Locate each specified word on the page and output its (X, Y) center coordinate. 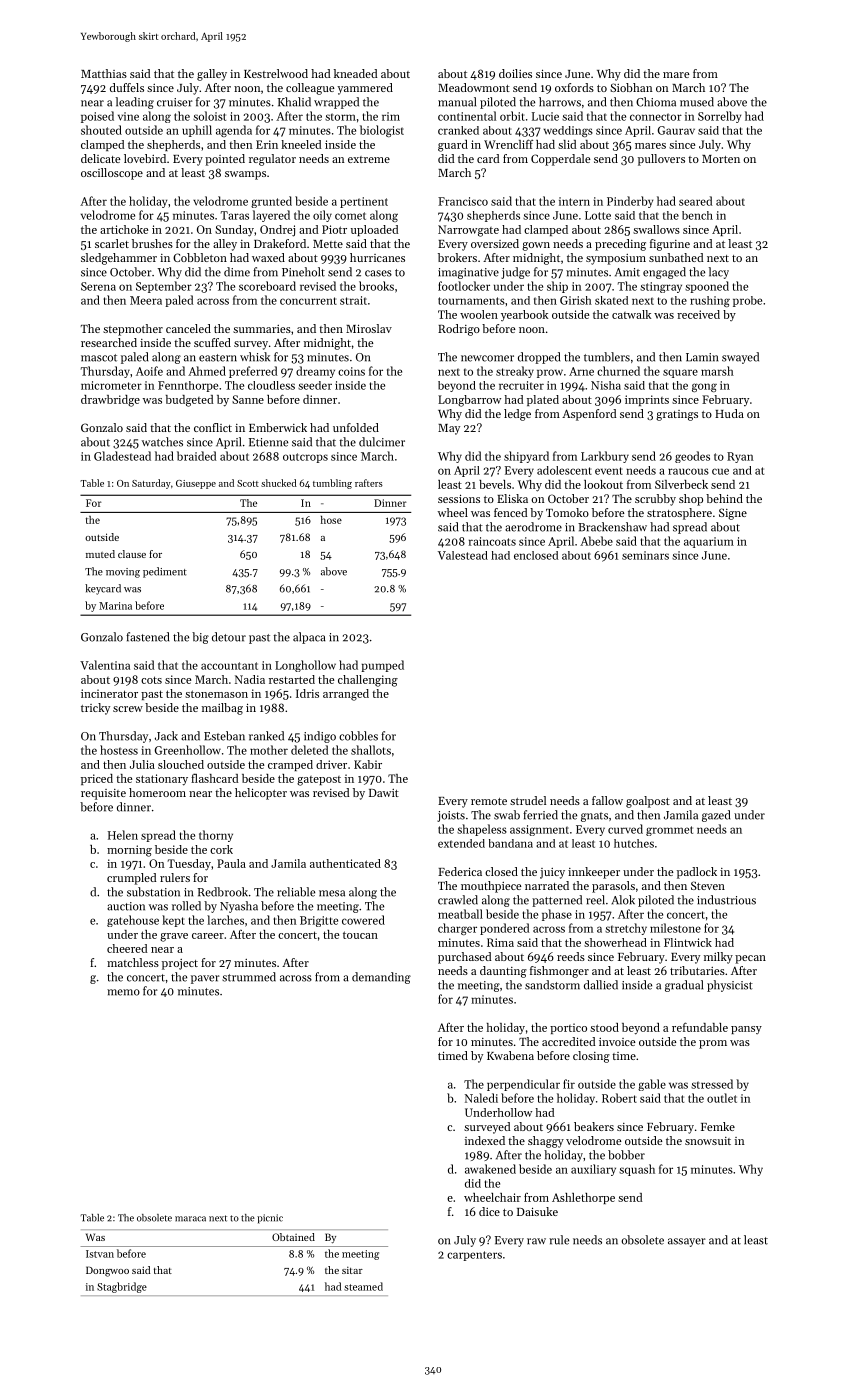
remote (489, 801)
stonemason (216, 694)
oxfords (574, 87)
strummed (249, 977)
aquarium (709, 542)
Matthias (104, 73)
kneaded (355, 73)
